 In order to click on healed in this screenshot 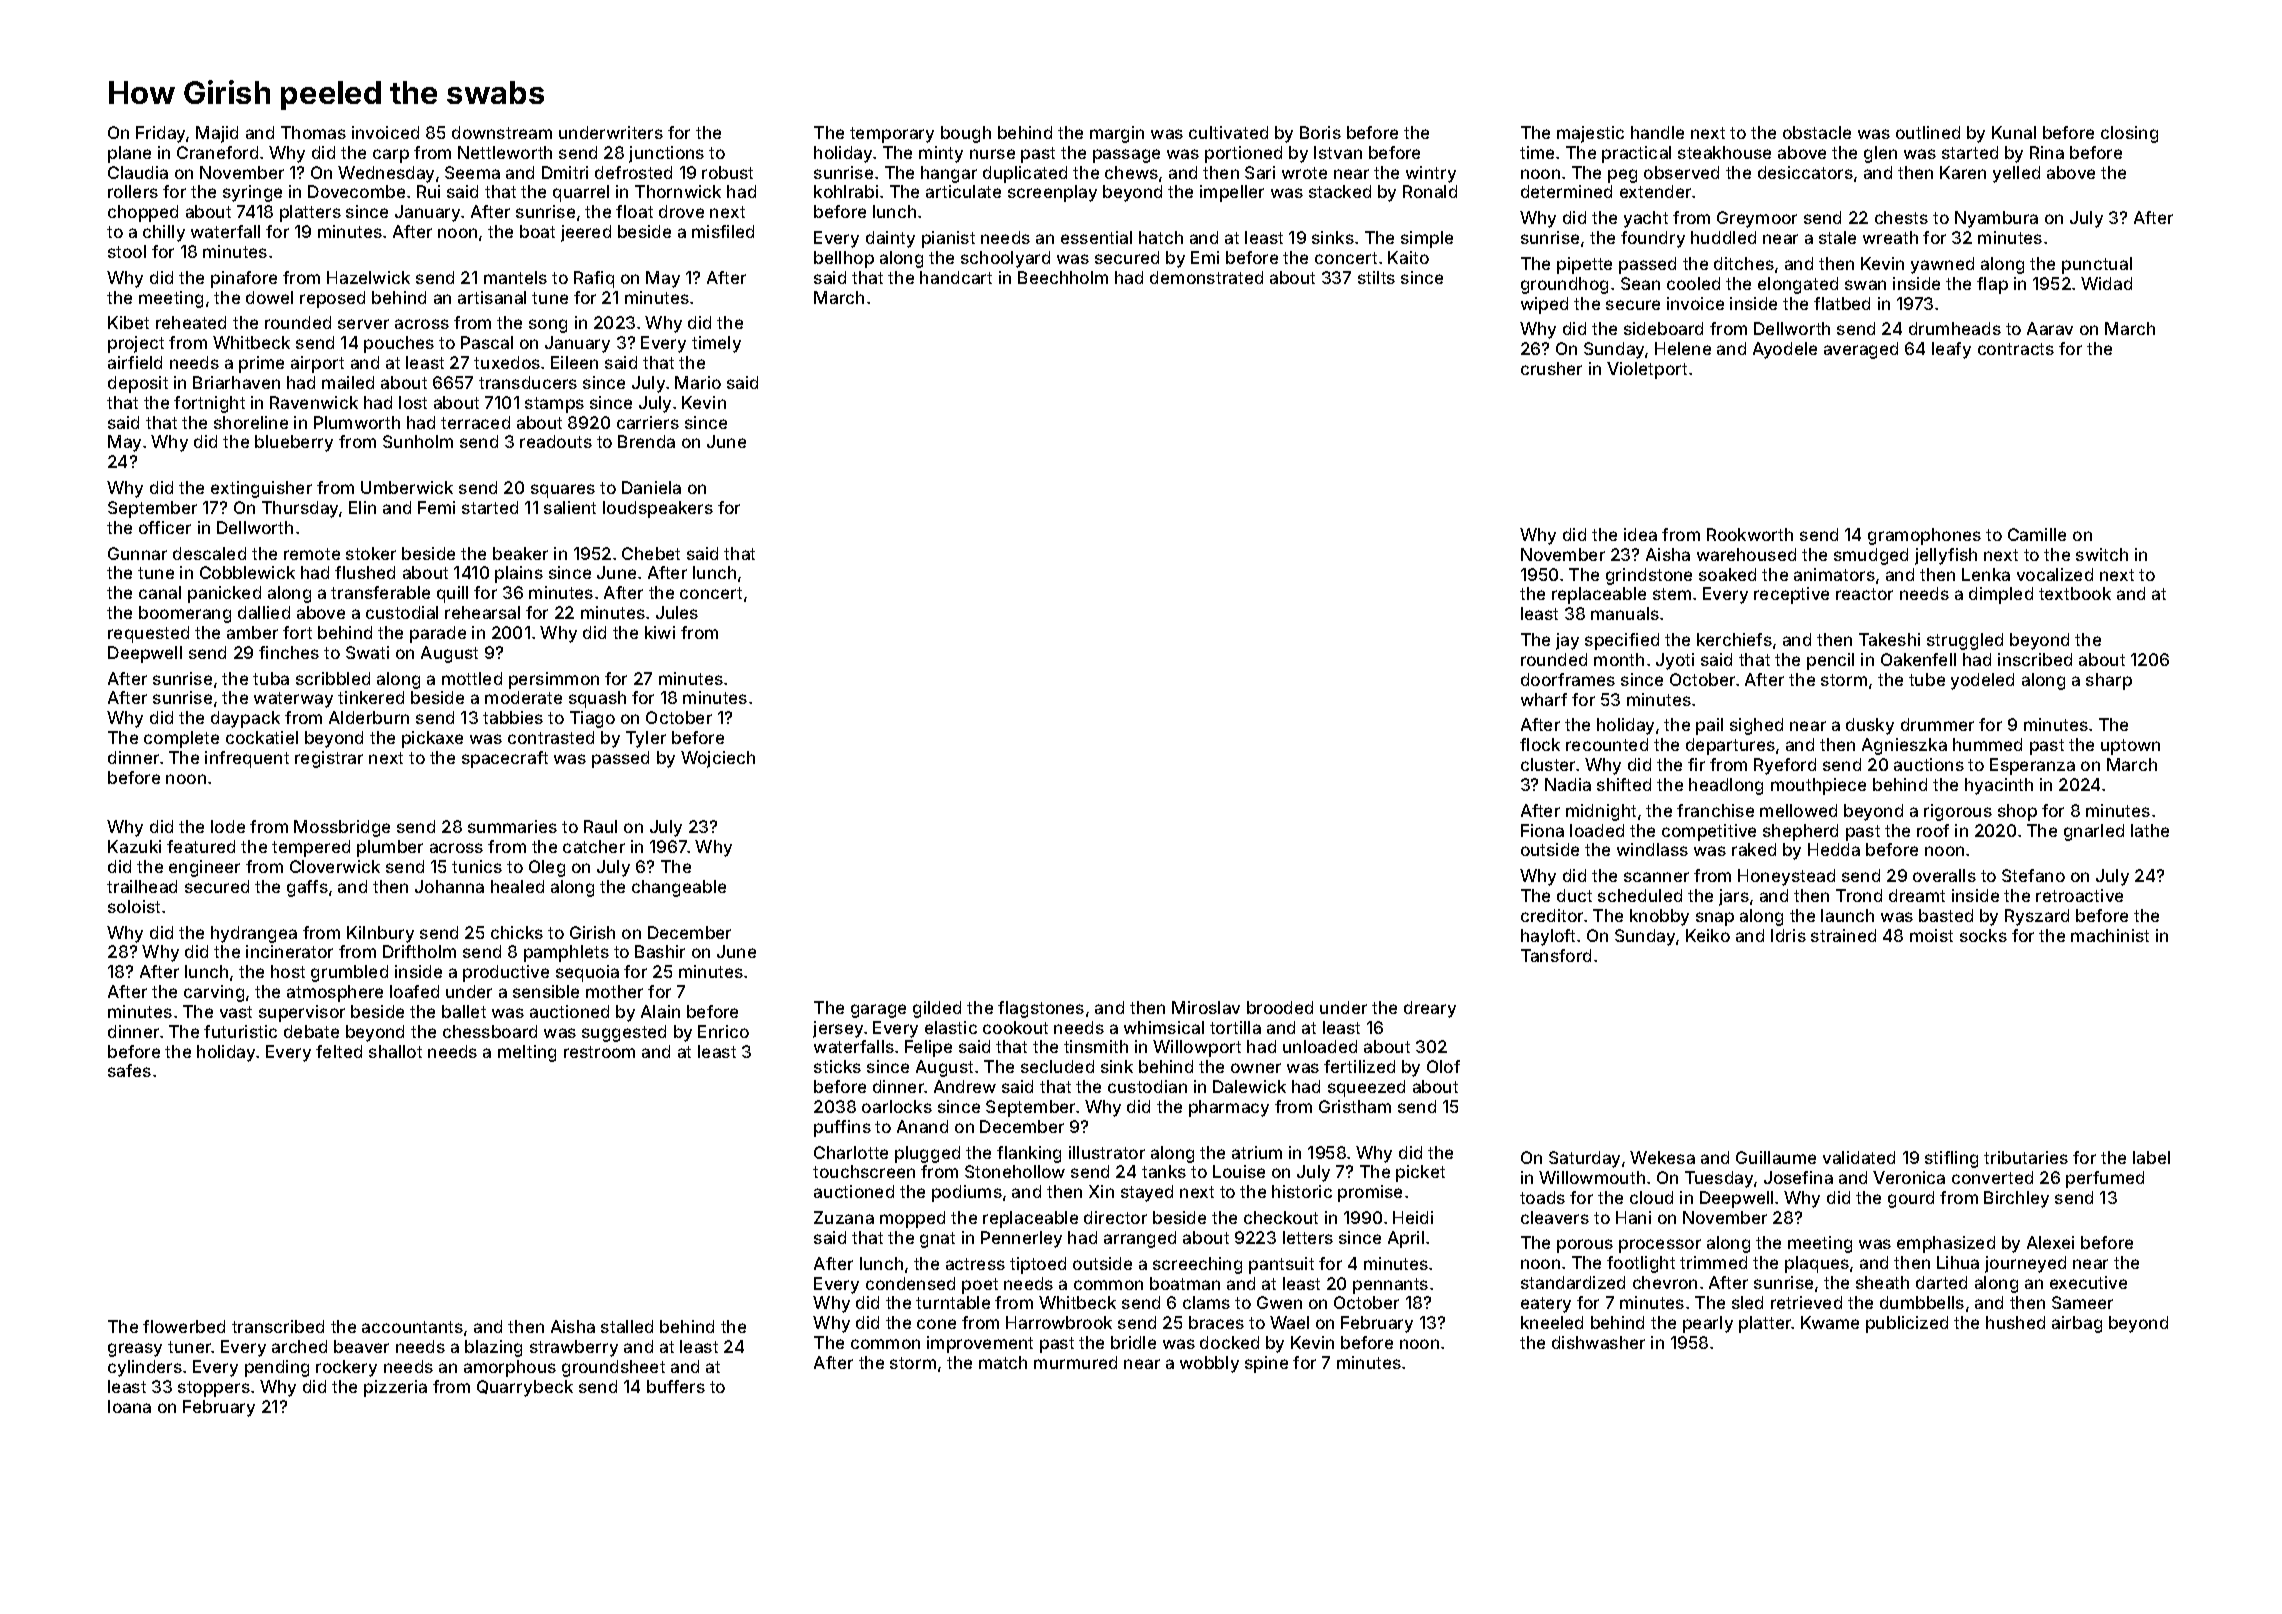, I will do `click(517, 886)`.
